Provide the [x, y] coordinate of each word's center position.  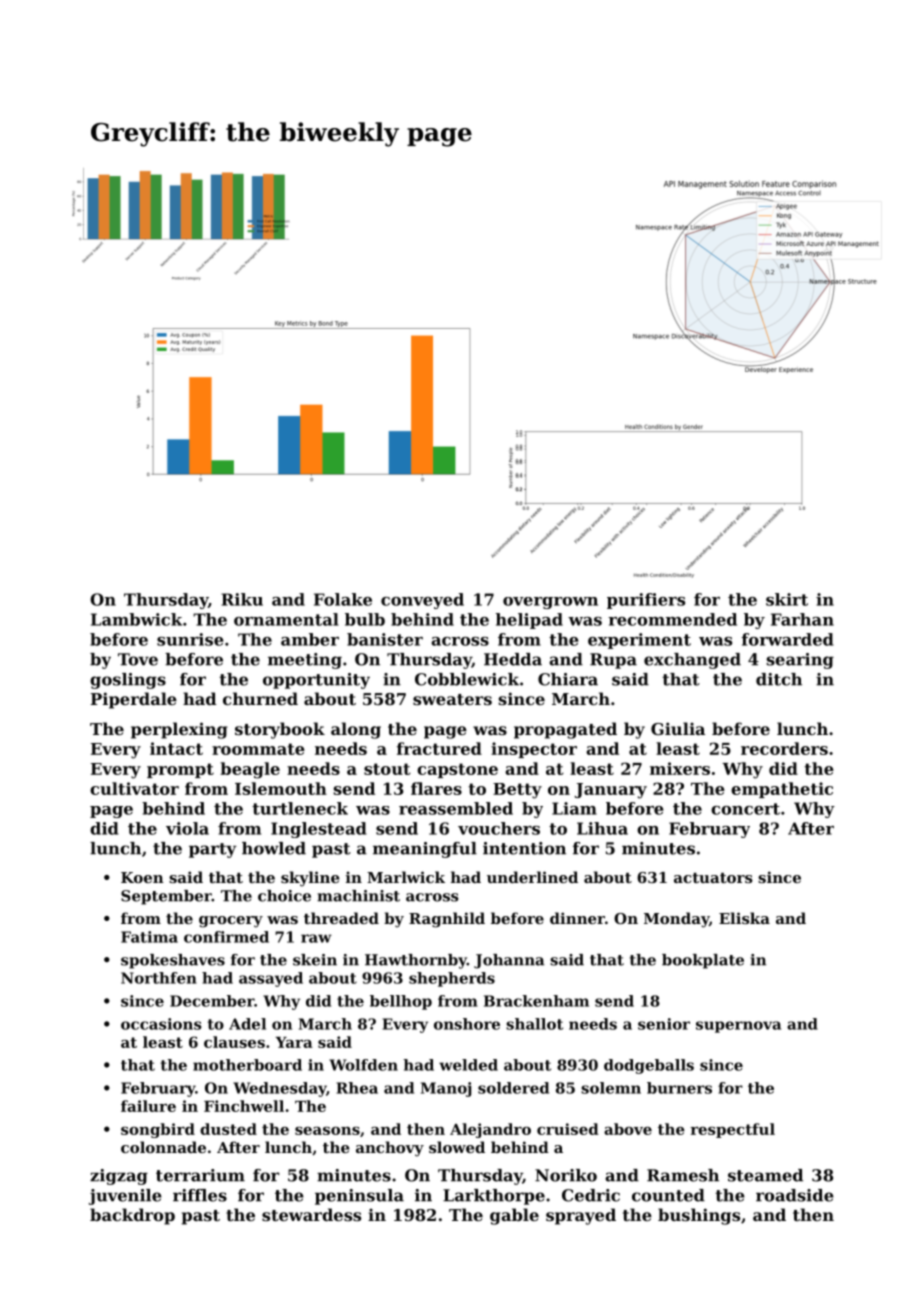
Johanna [509, 961]
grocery [231, 922]
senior [664, 1024]
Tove [138, 659]
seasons [327, 1131]
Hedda [513, 659]
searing [800, 661]
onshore [467, 1024]
